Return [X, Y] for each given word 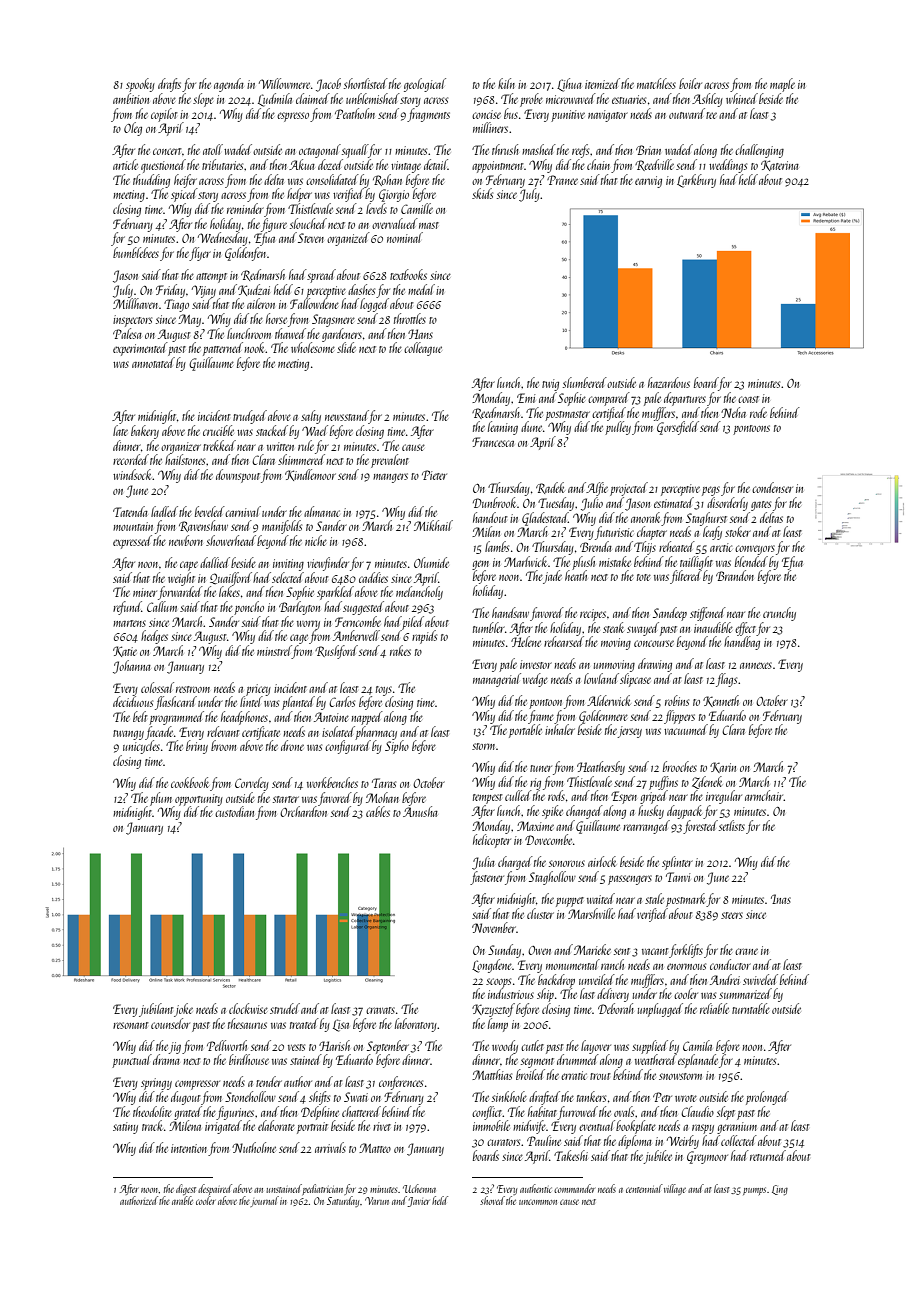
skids [482, 193]
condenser [772, 487]
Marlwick [525, 561]
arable [182, 1200]
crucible [218, 430]
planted [298, 703]
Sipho [397, 747]
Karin [723, 767]
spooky [140, 85]
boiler [690, 83]
